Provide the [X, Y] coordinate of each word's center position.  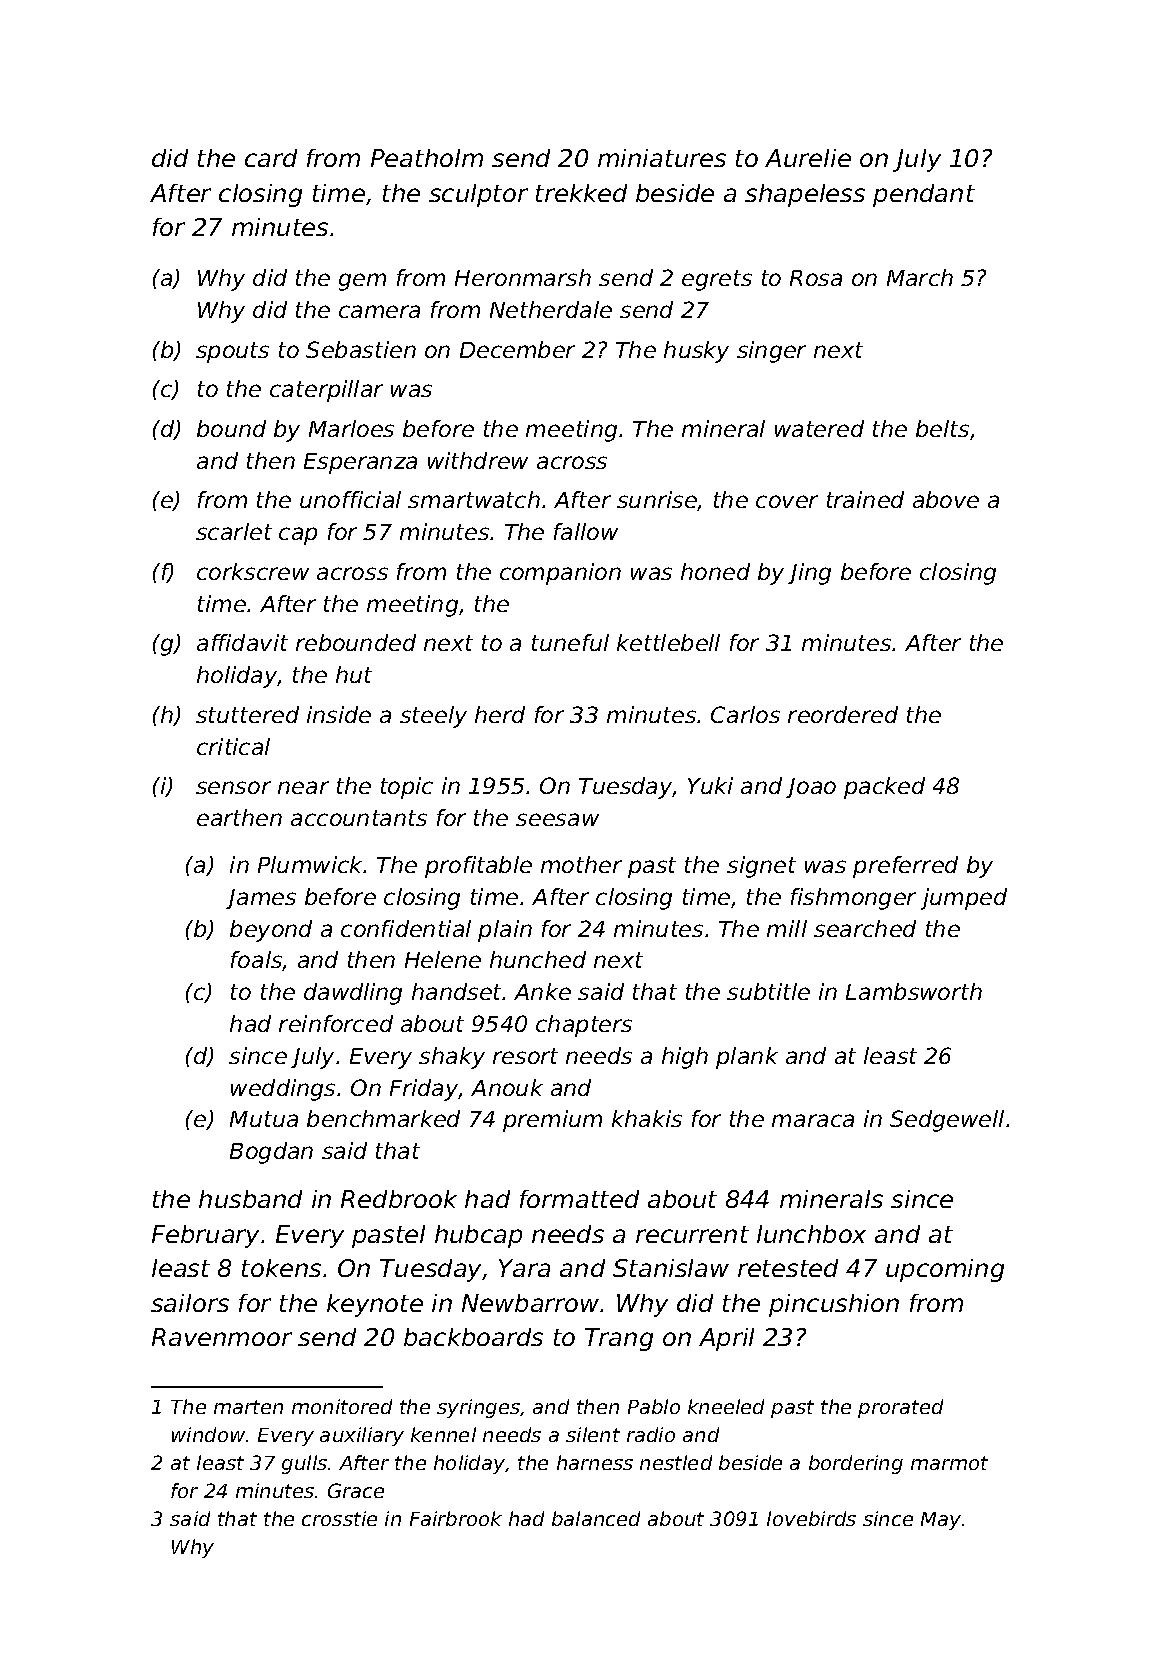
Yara [524, 1268]
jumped [964, 899]
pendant [924, 195]
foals [257, 961]
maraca [813, 1120]
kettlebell [668, 642]
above [946, 499]
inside [339, 714]
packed [884, 788]
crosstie [339, 1518]
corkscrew [253, 571]
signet [761, 867]
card [271, 158]
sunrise [657, 499]
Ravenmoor [222, 1337]
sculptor [478, 195]
